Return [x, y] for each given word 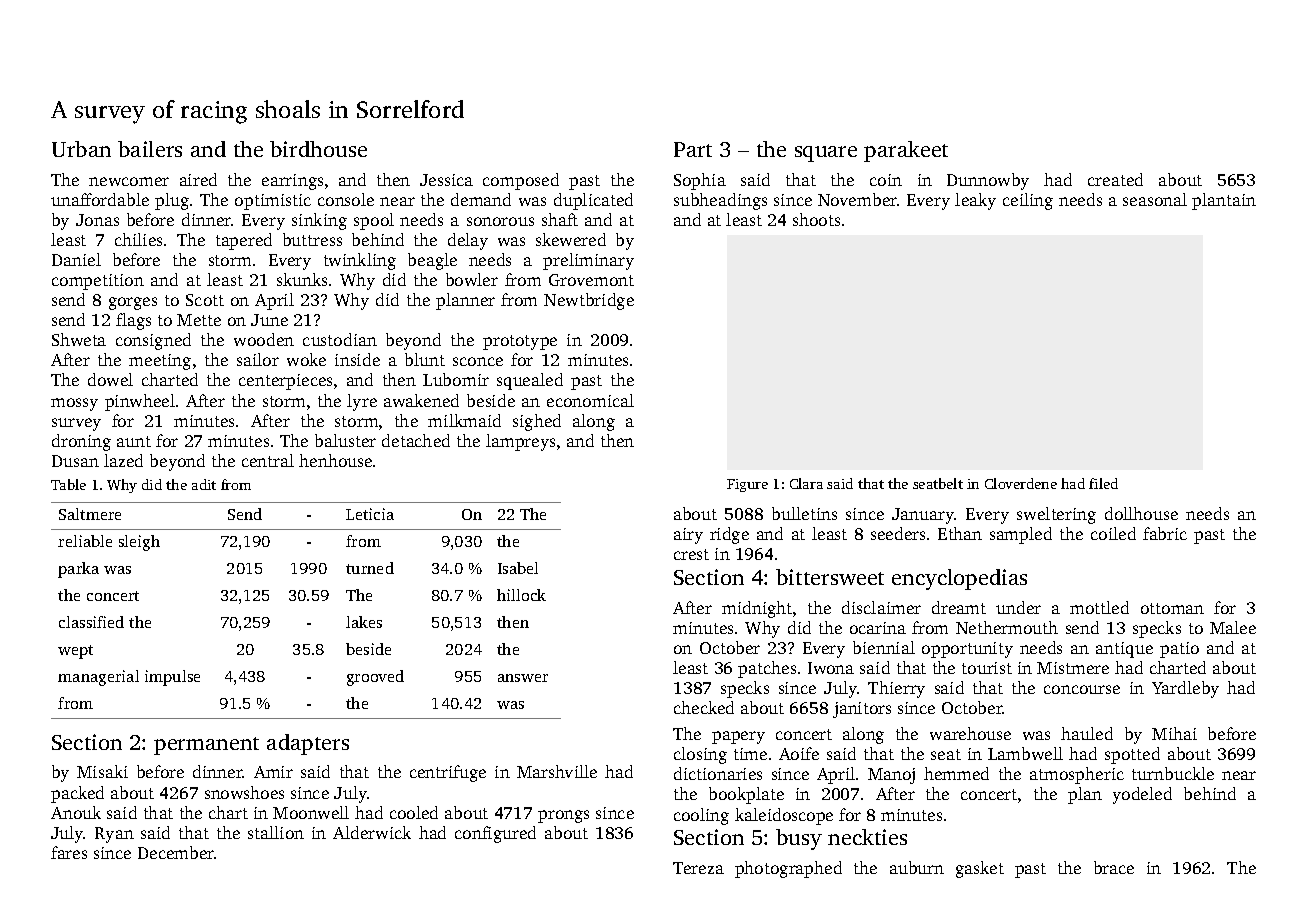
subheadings [720, 201]
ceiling [1028, 201]
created [1115, 179]
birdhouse [318, 149]
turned [370, 568]
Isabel [518, 568]
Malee [1233, 627]
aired [198, 179]
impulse [172, 678]
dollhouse [1141, 513]
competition [98, 282]
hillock [521, 595]
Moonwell [311, 812]
